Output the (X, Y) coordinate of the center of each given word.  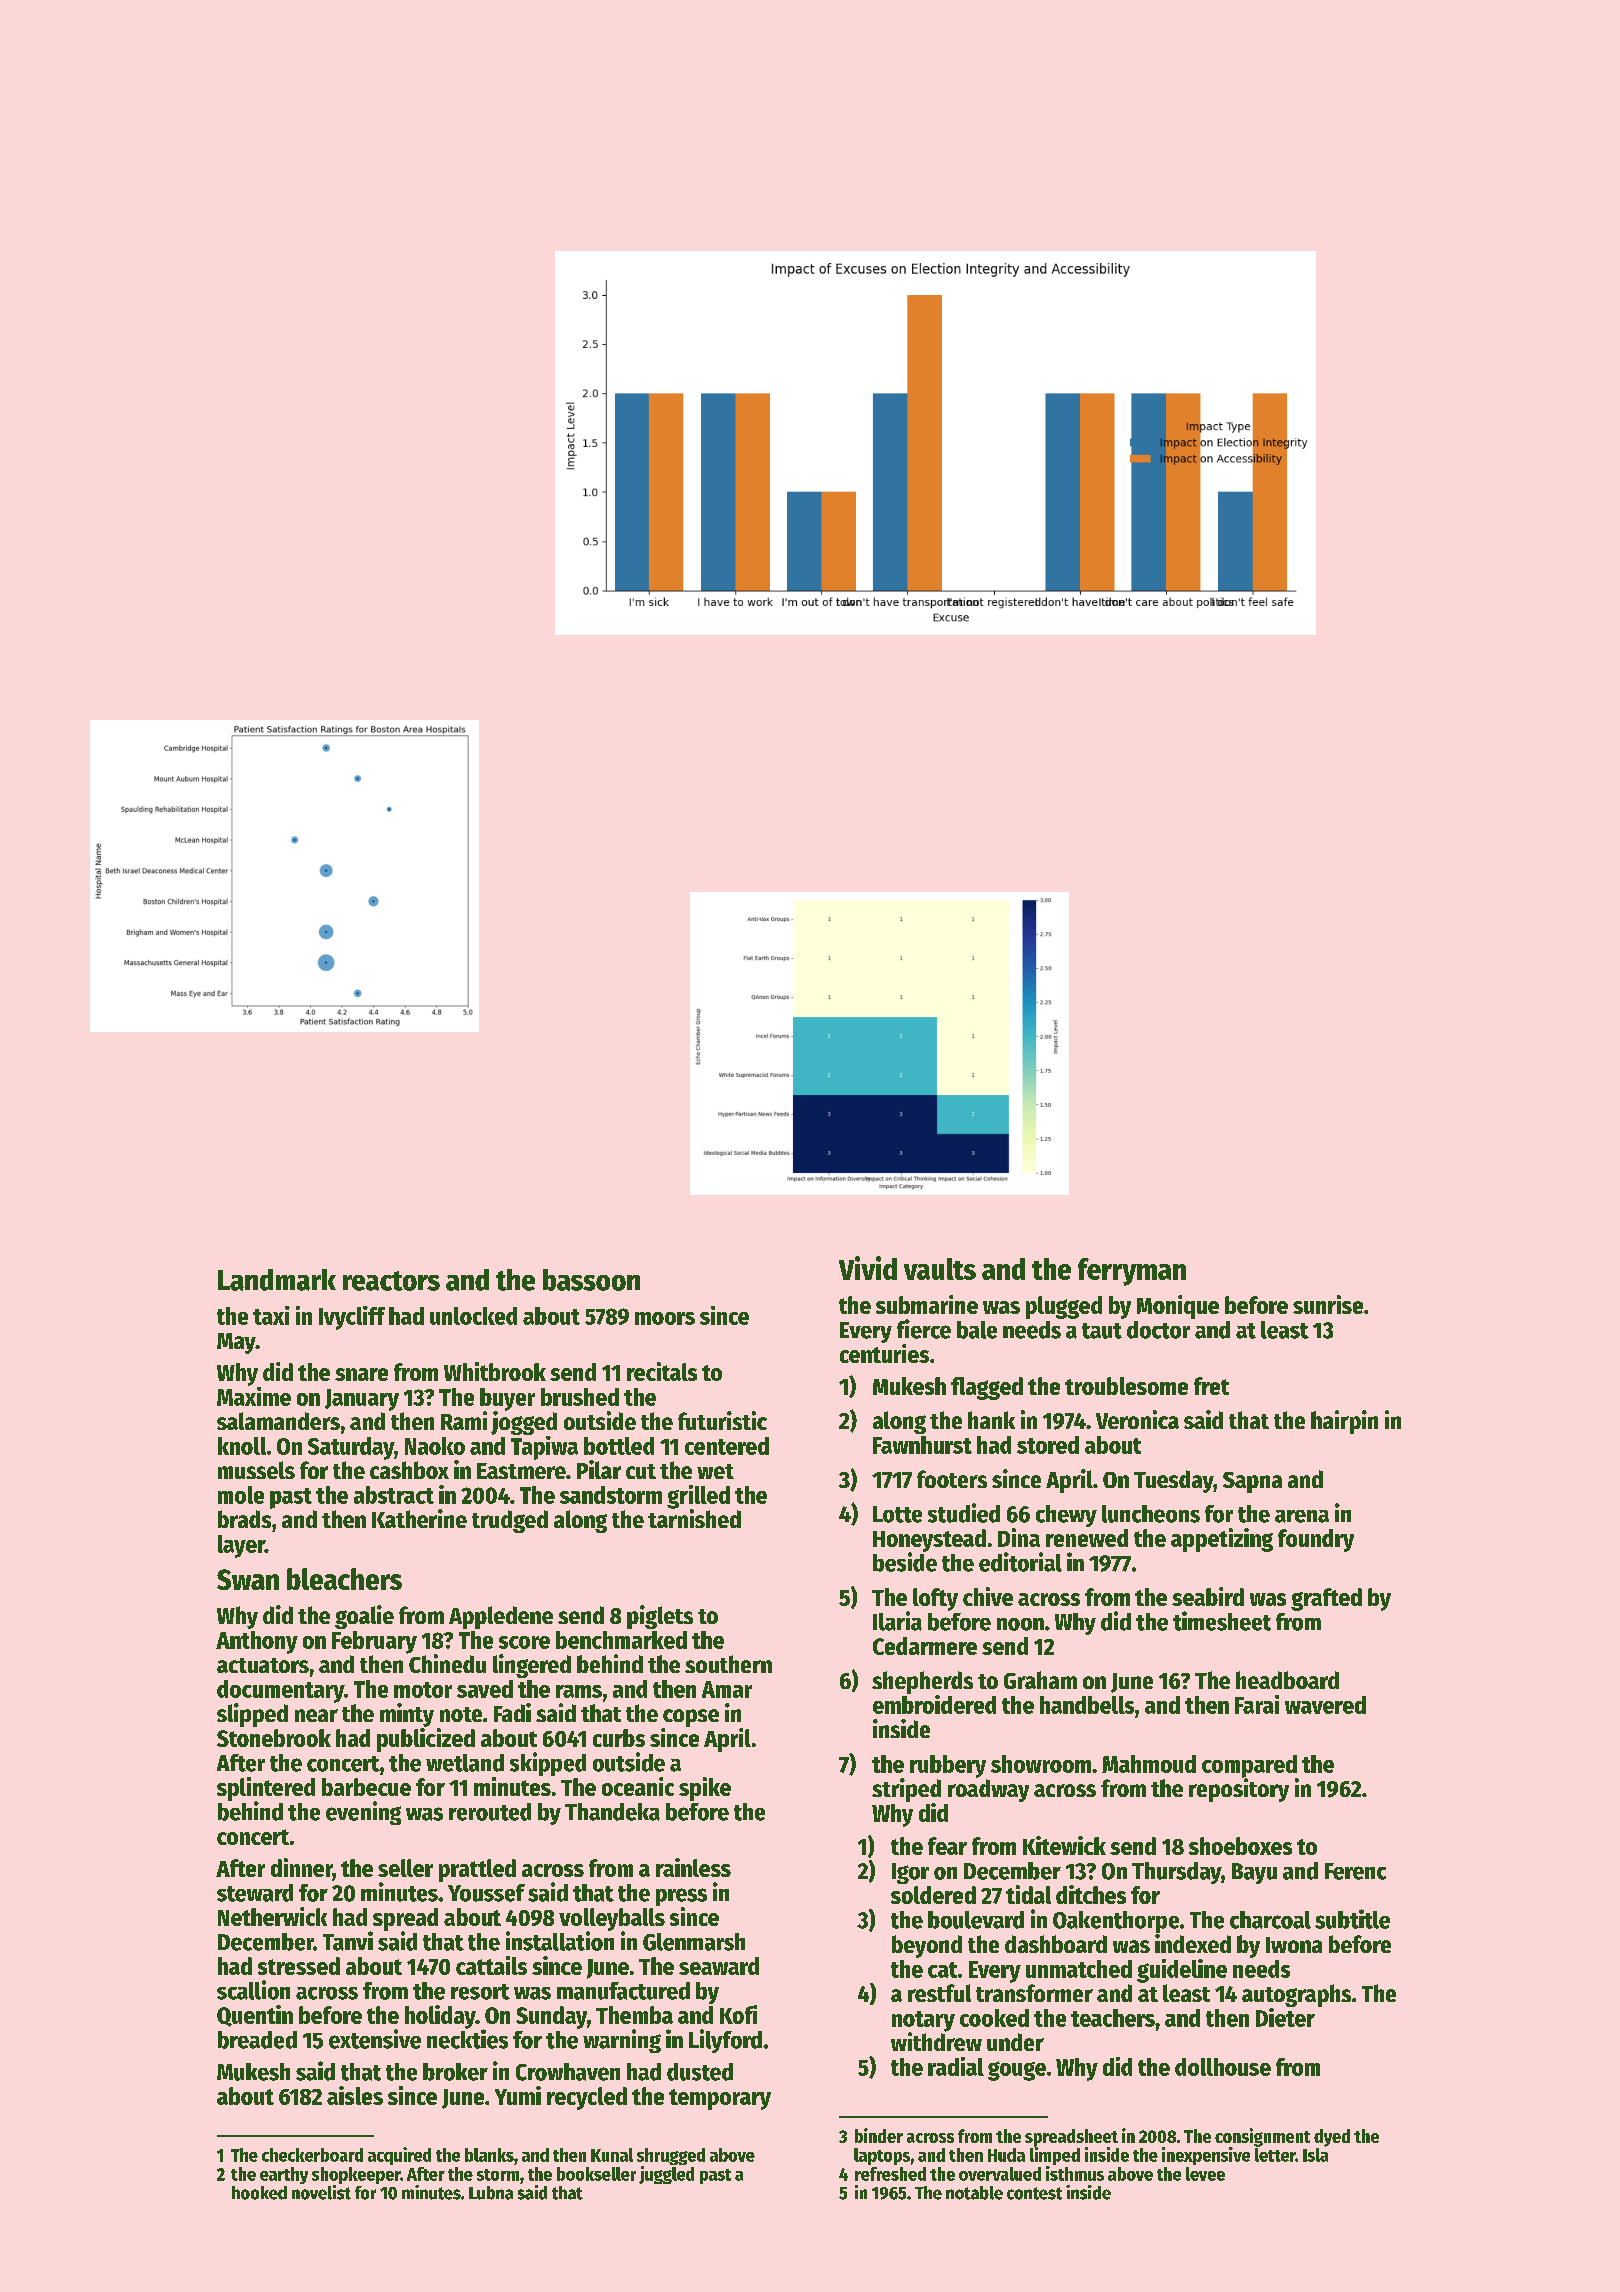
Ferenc (1355, 1871)
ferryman (1132, 1272)
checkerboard (312, 2155)
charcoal (1270, 1920)
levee (1205, 2174)
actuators (263, 1665)
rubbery (948, 1766)
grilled (698, 1497)
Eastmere (521, 1471)
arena (1302, 1516)
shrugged (671, 2156)
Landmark (277, 1280)
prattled (477, 1870)
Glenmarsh (694, 1942)
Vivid (868, 1268)
